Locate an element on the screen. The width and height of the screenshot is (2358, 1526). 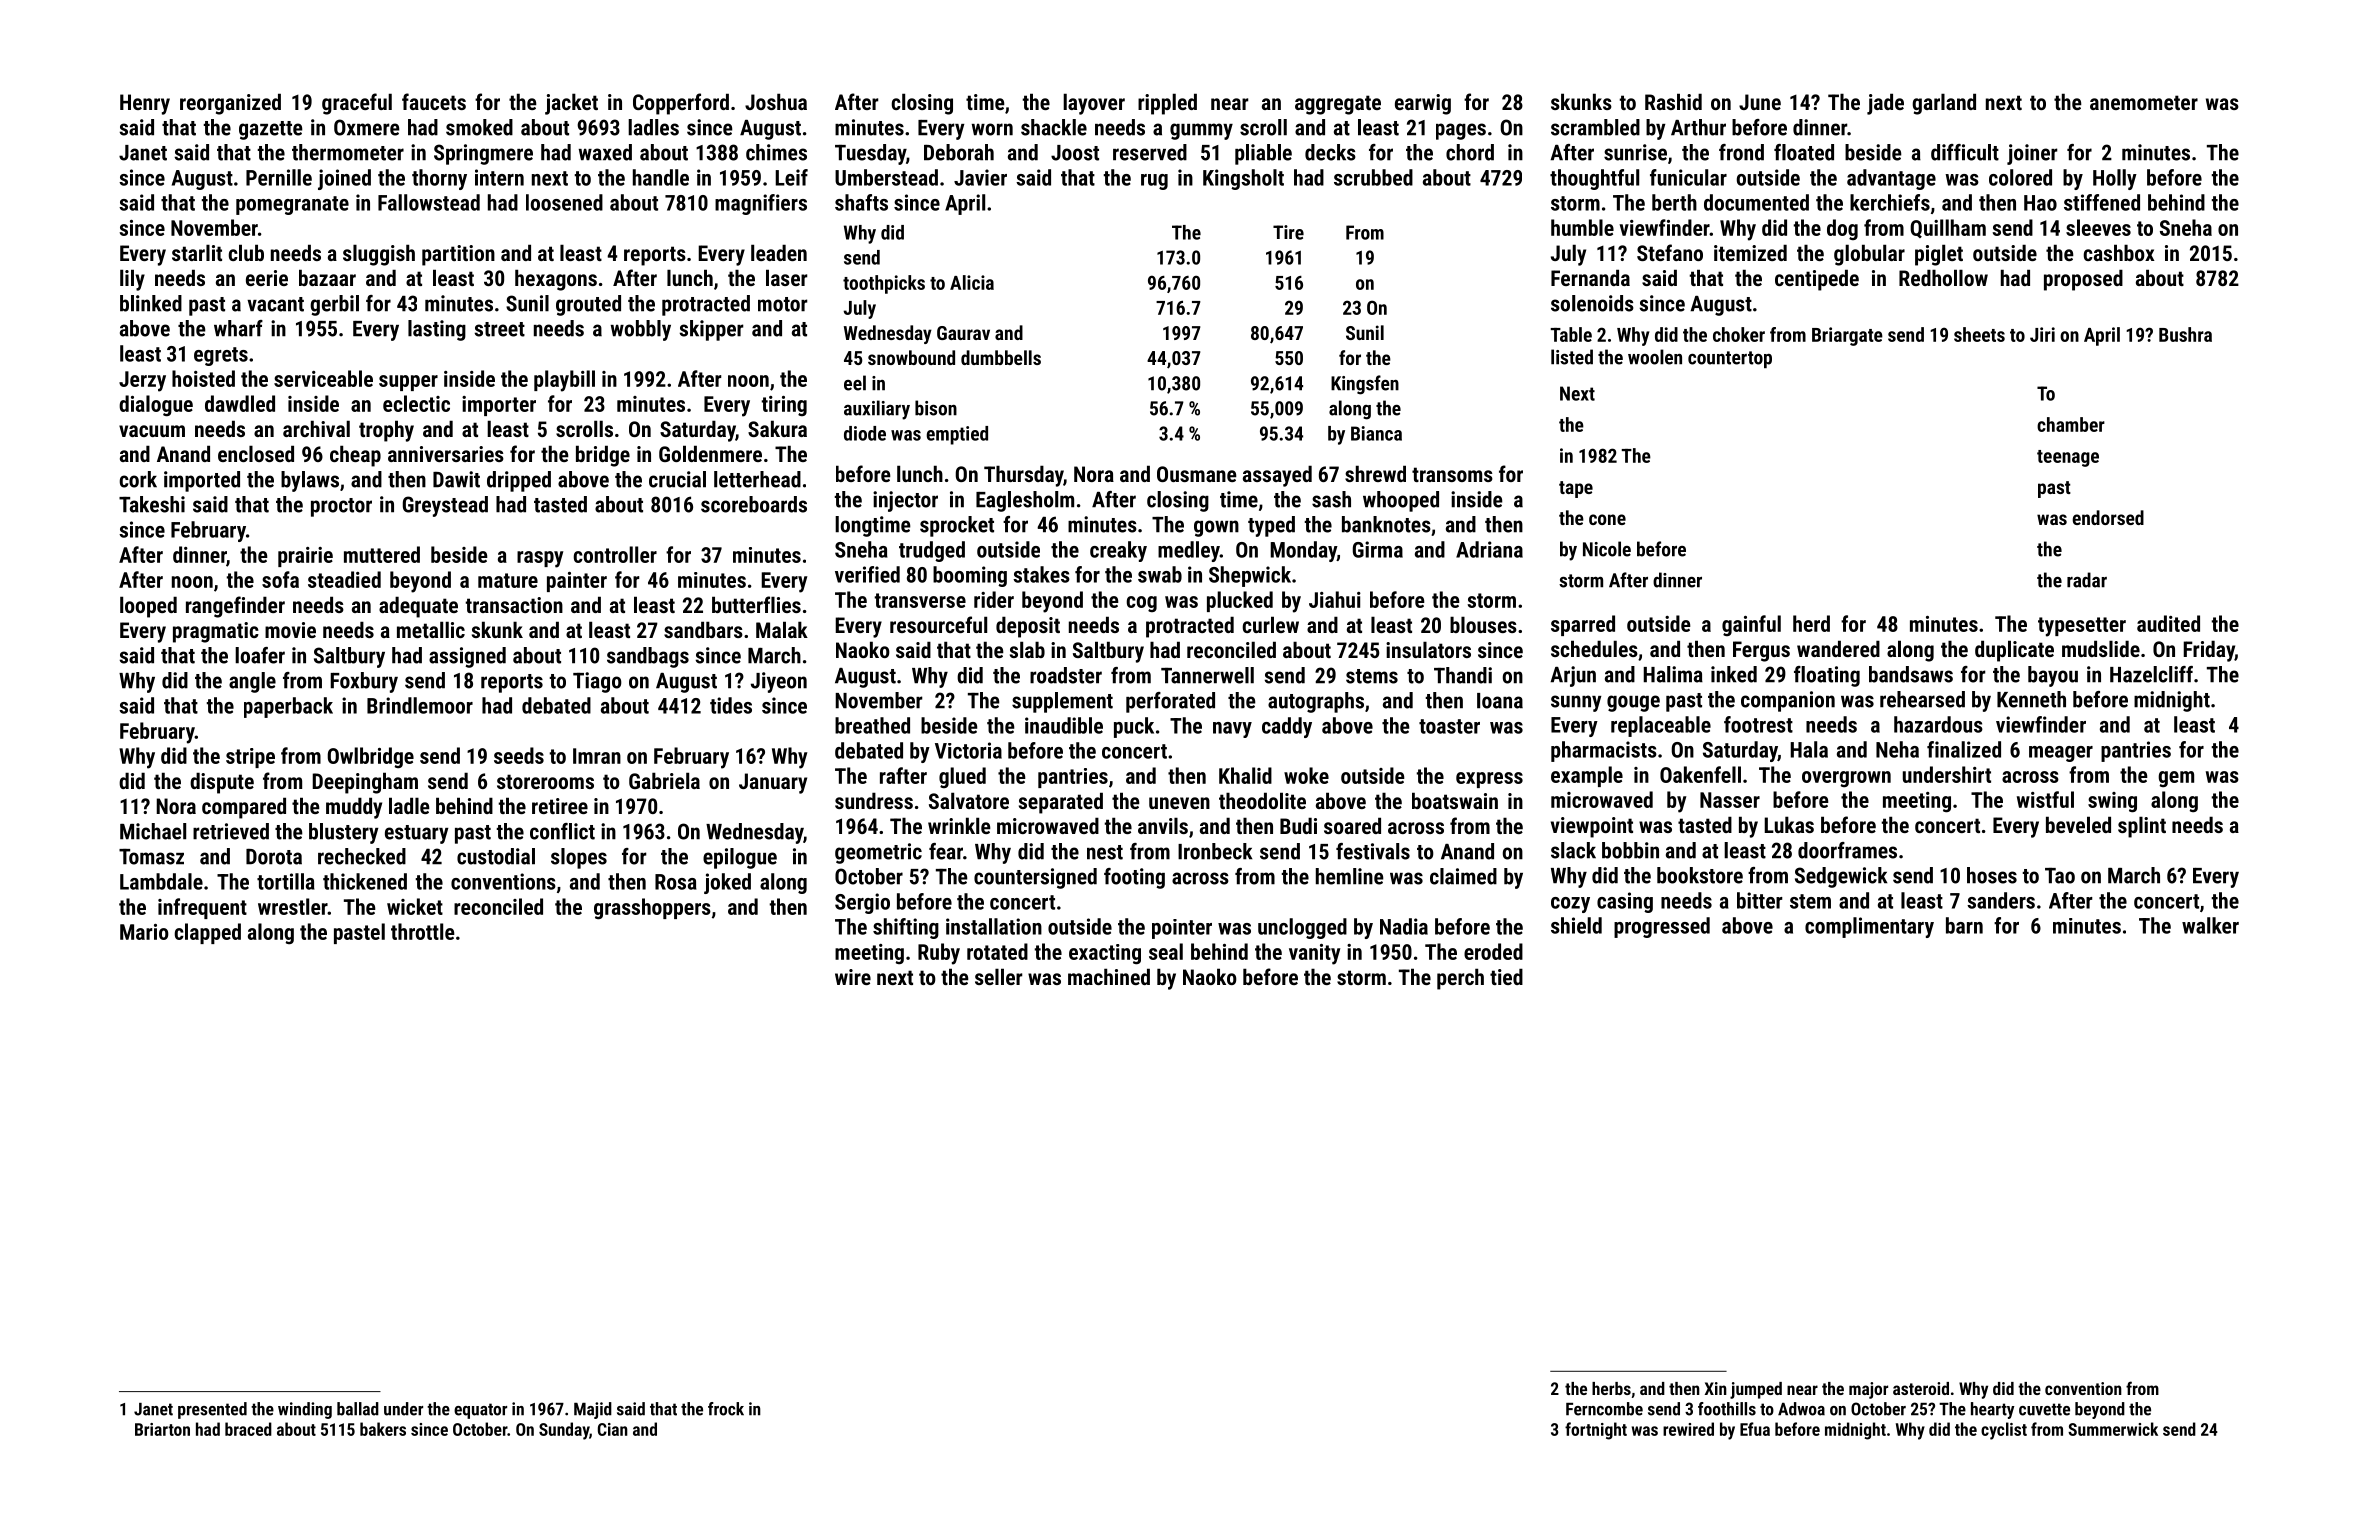
barn is located at coordinates (1964, 925).
